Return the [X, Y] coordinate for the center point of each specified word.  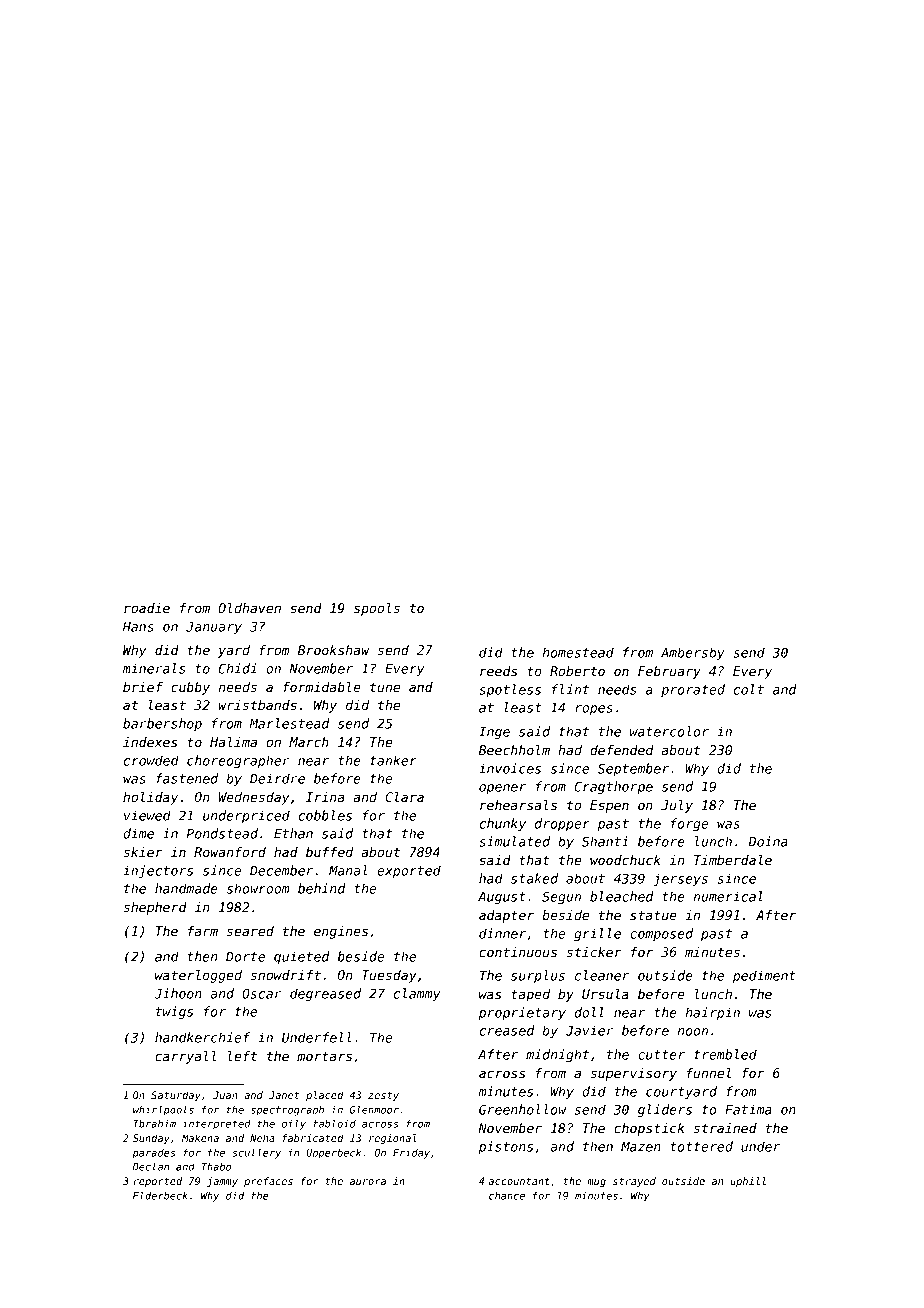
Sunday [151, 1139]
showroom [258, 888]
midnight [557, 1055]
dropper [562, 824]
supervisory [633, 1074]
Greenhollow [522, 1109]
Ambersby [693, 653]
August [502, 898]
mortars [324, 1056]
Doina [768, 841]
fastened [187, 778]
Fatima [748, 1109]
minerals [154, 668]
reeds [498, 671]
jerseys [680, 879]
